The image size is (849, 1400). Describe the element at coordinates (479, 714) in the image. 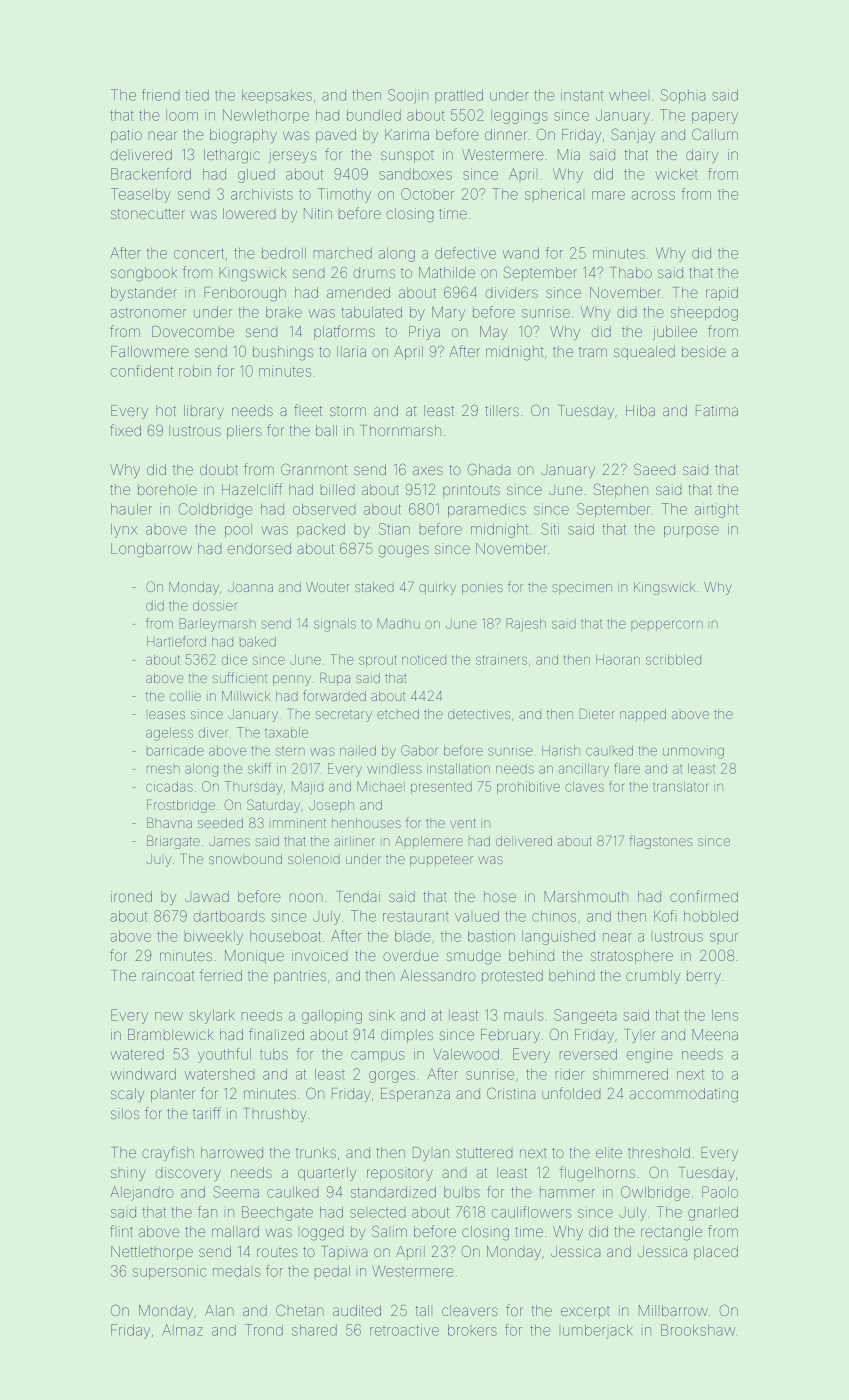

I see `detectives` at that location.
